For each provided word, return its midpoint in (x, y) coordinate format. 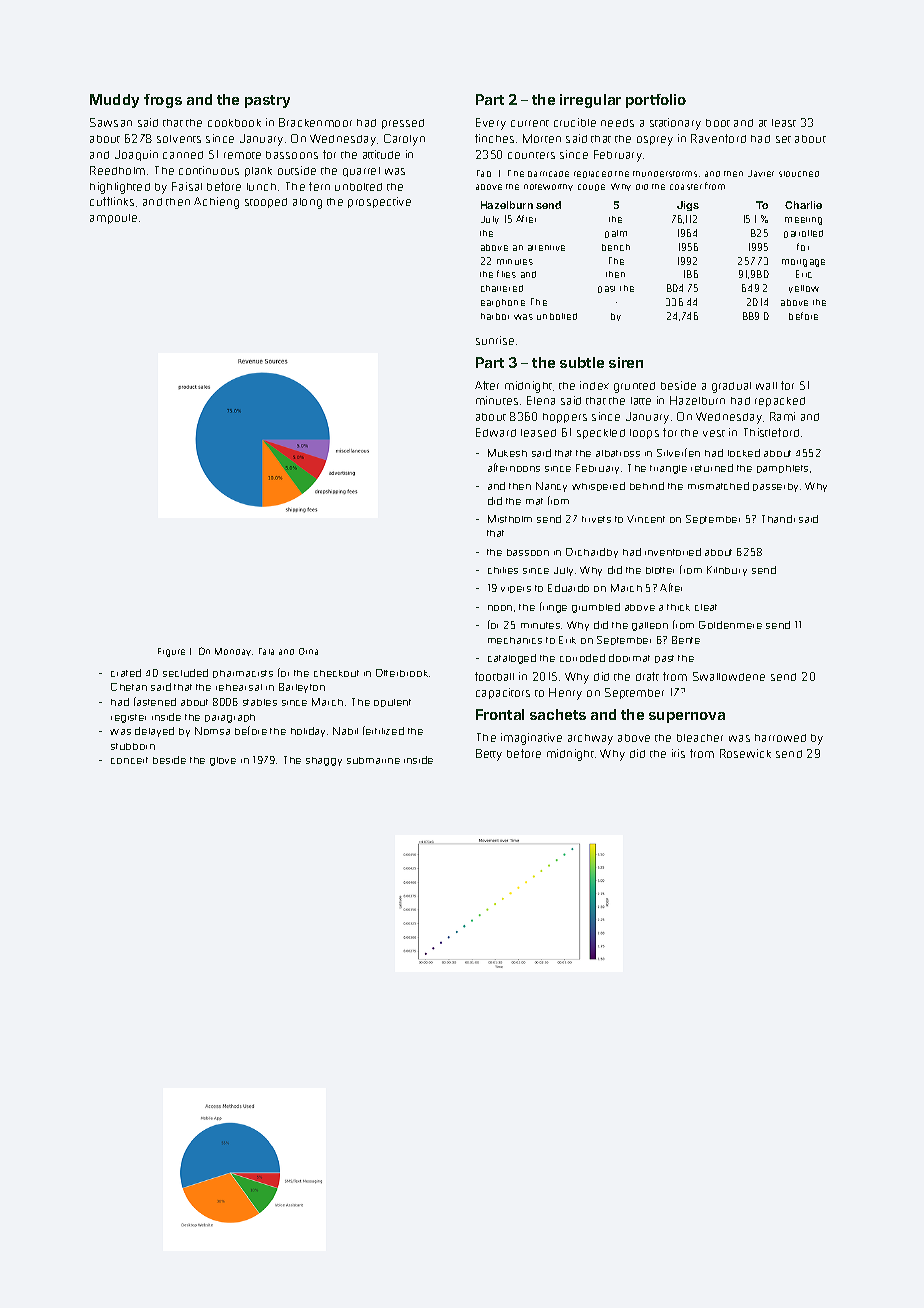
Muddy (114, 101)
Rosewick (745, 753)
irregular (590, 101)
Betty (489, 755)
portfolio (656, 101)
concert (129, 760)
